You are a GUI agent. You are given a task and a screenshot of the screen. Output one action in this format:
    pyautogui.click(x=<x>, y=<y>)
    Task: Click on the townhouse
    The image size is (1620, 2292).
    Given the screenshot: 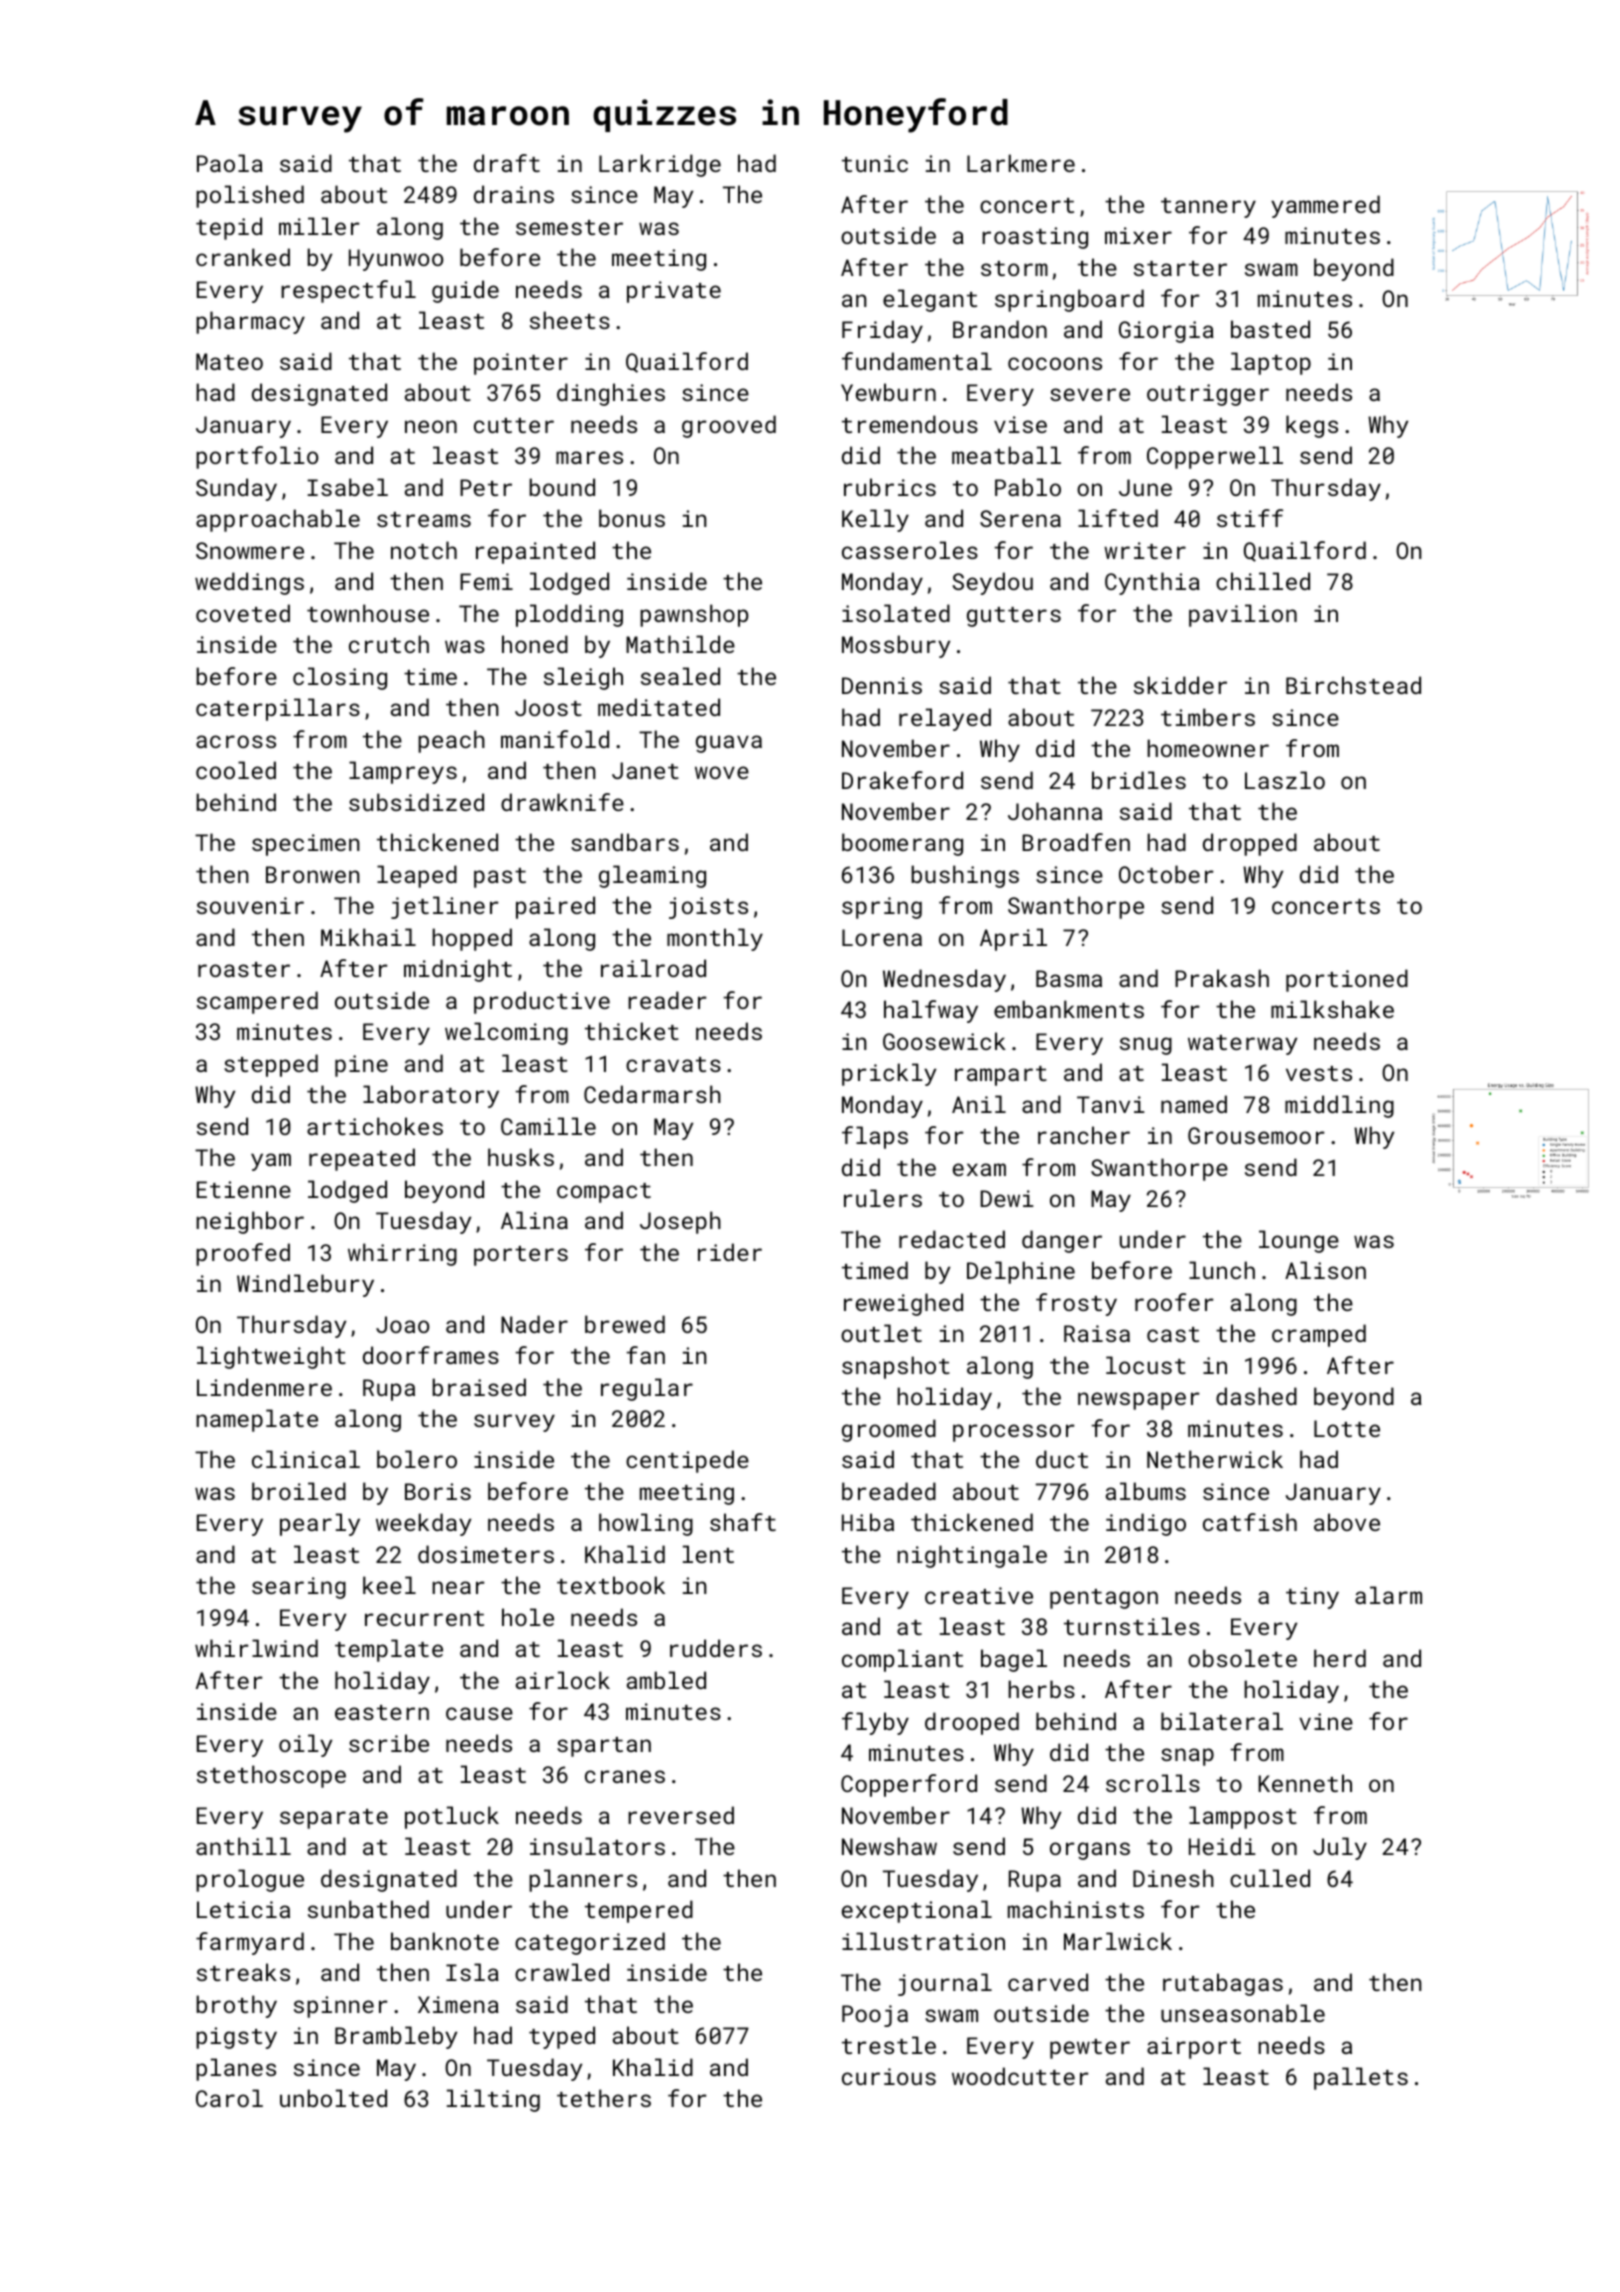 What is the action you would take?
    pyautogui.click(x=368, y=613)
